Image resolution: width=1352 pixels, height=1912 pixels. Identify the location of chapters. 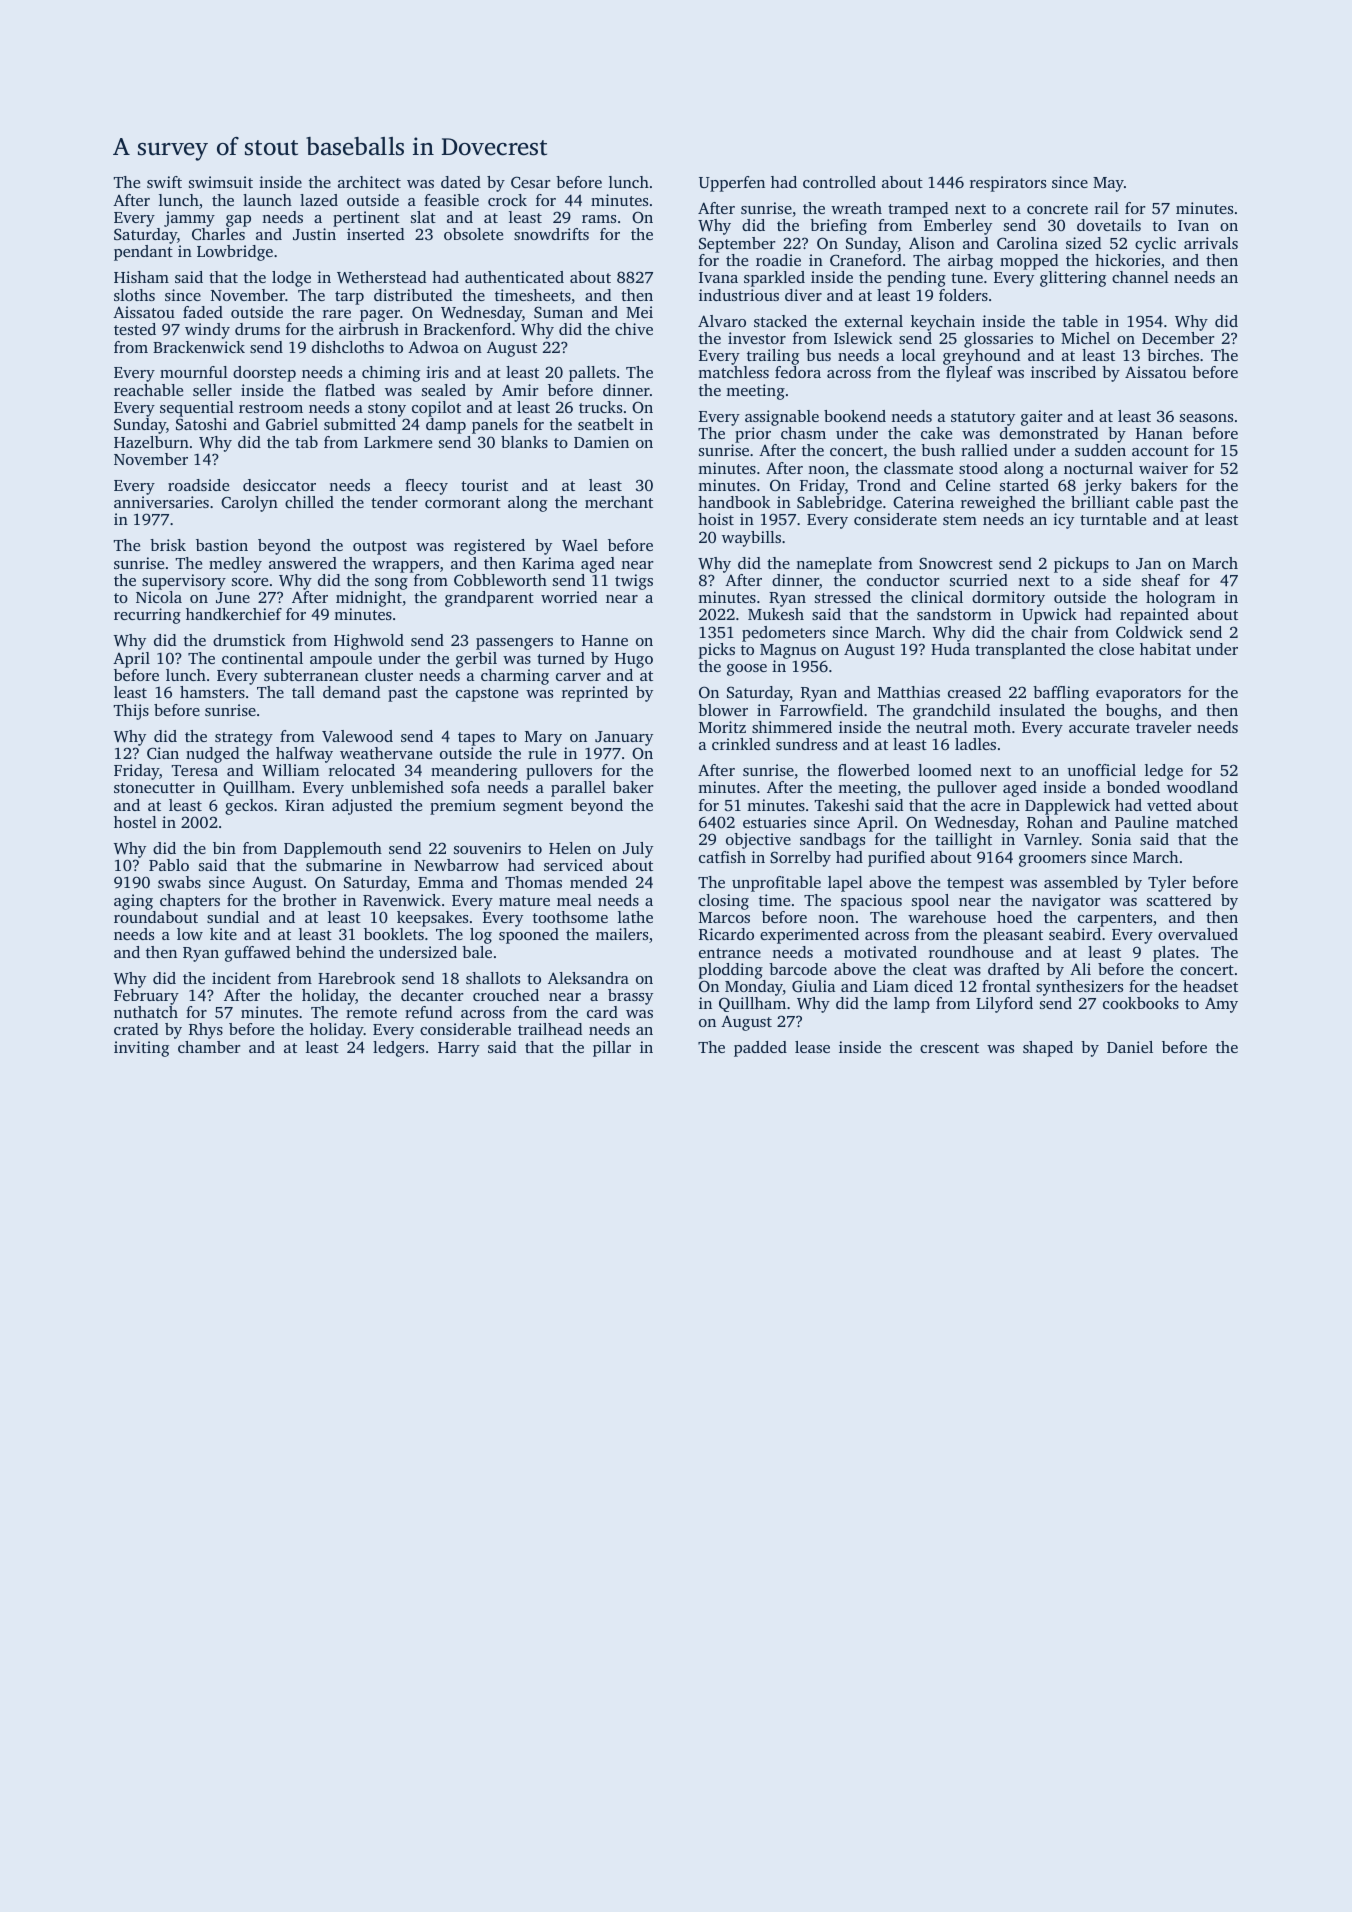
(190, 902).
